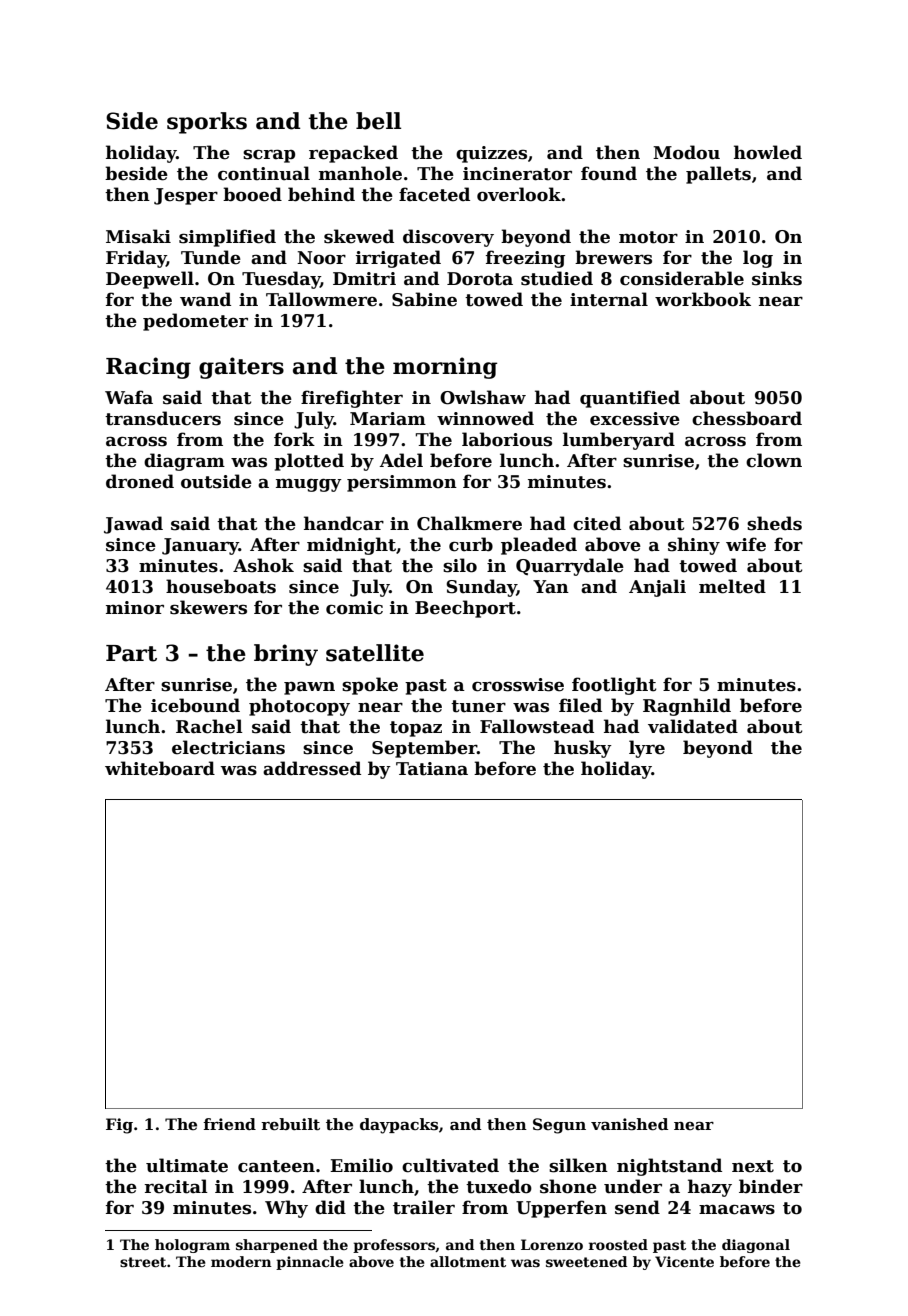  I want to click on skewers, so click(208, 607).
